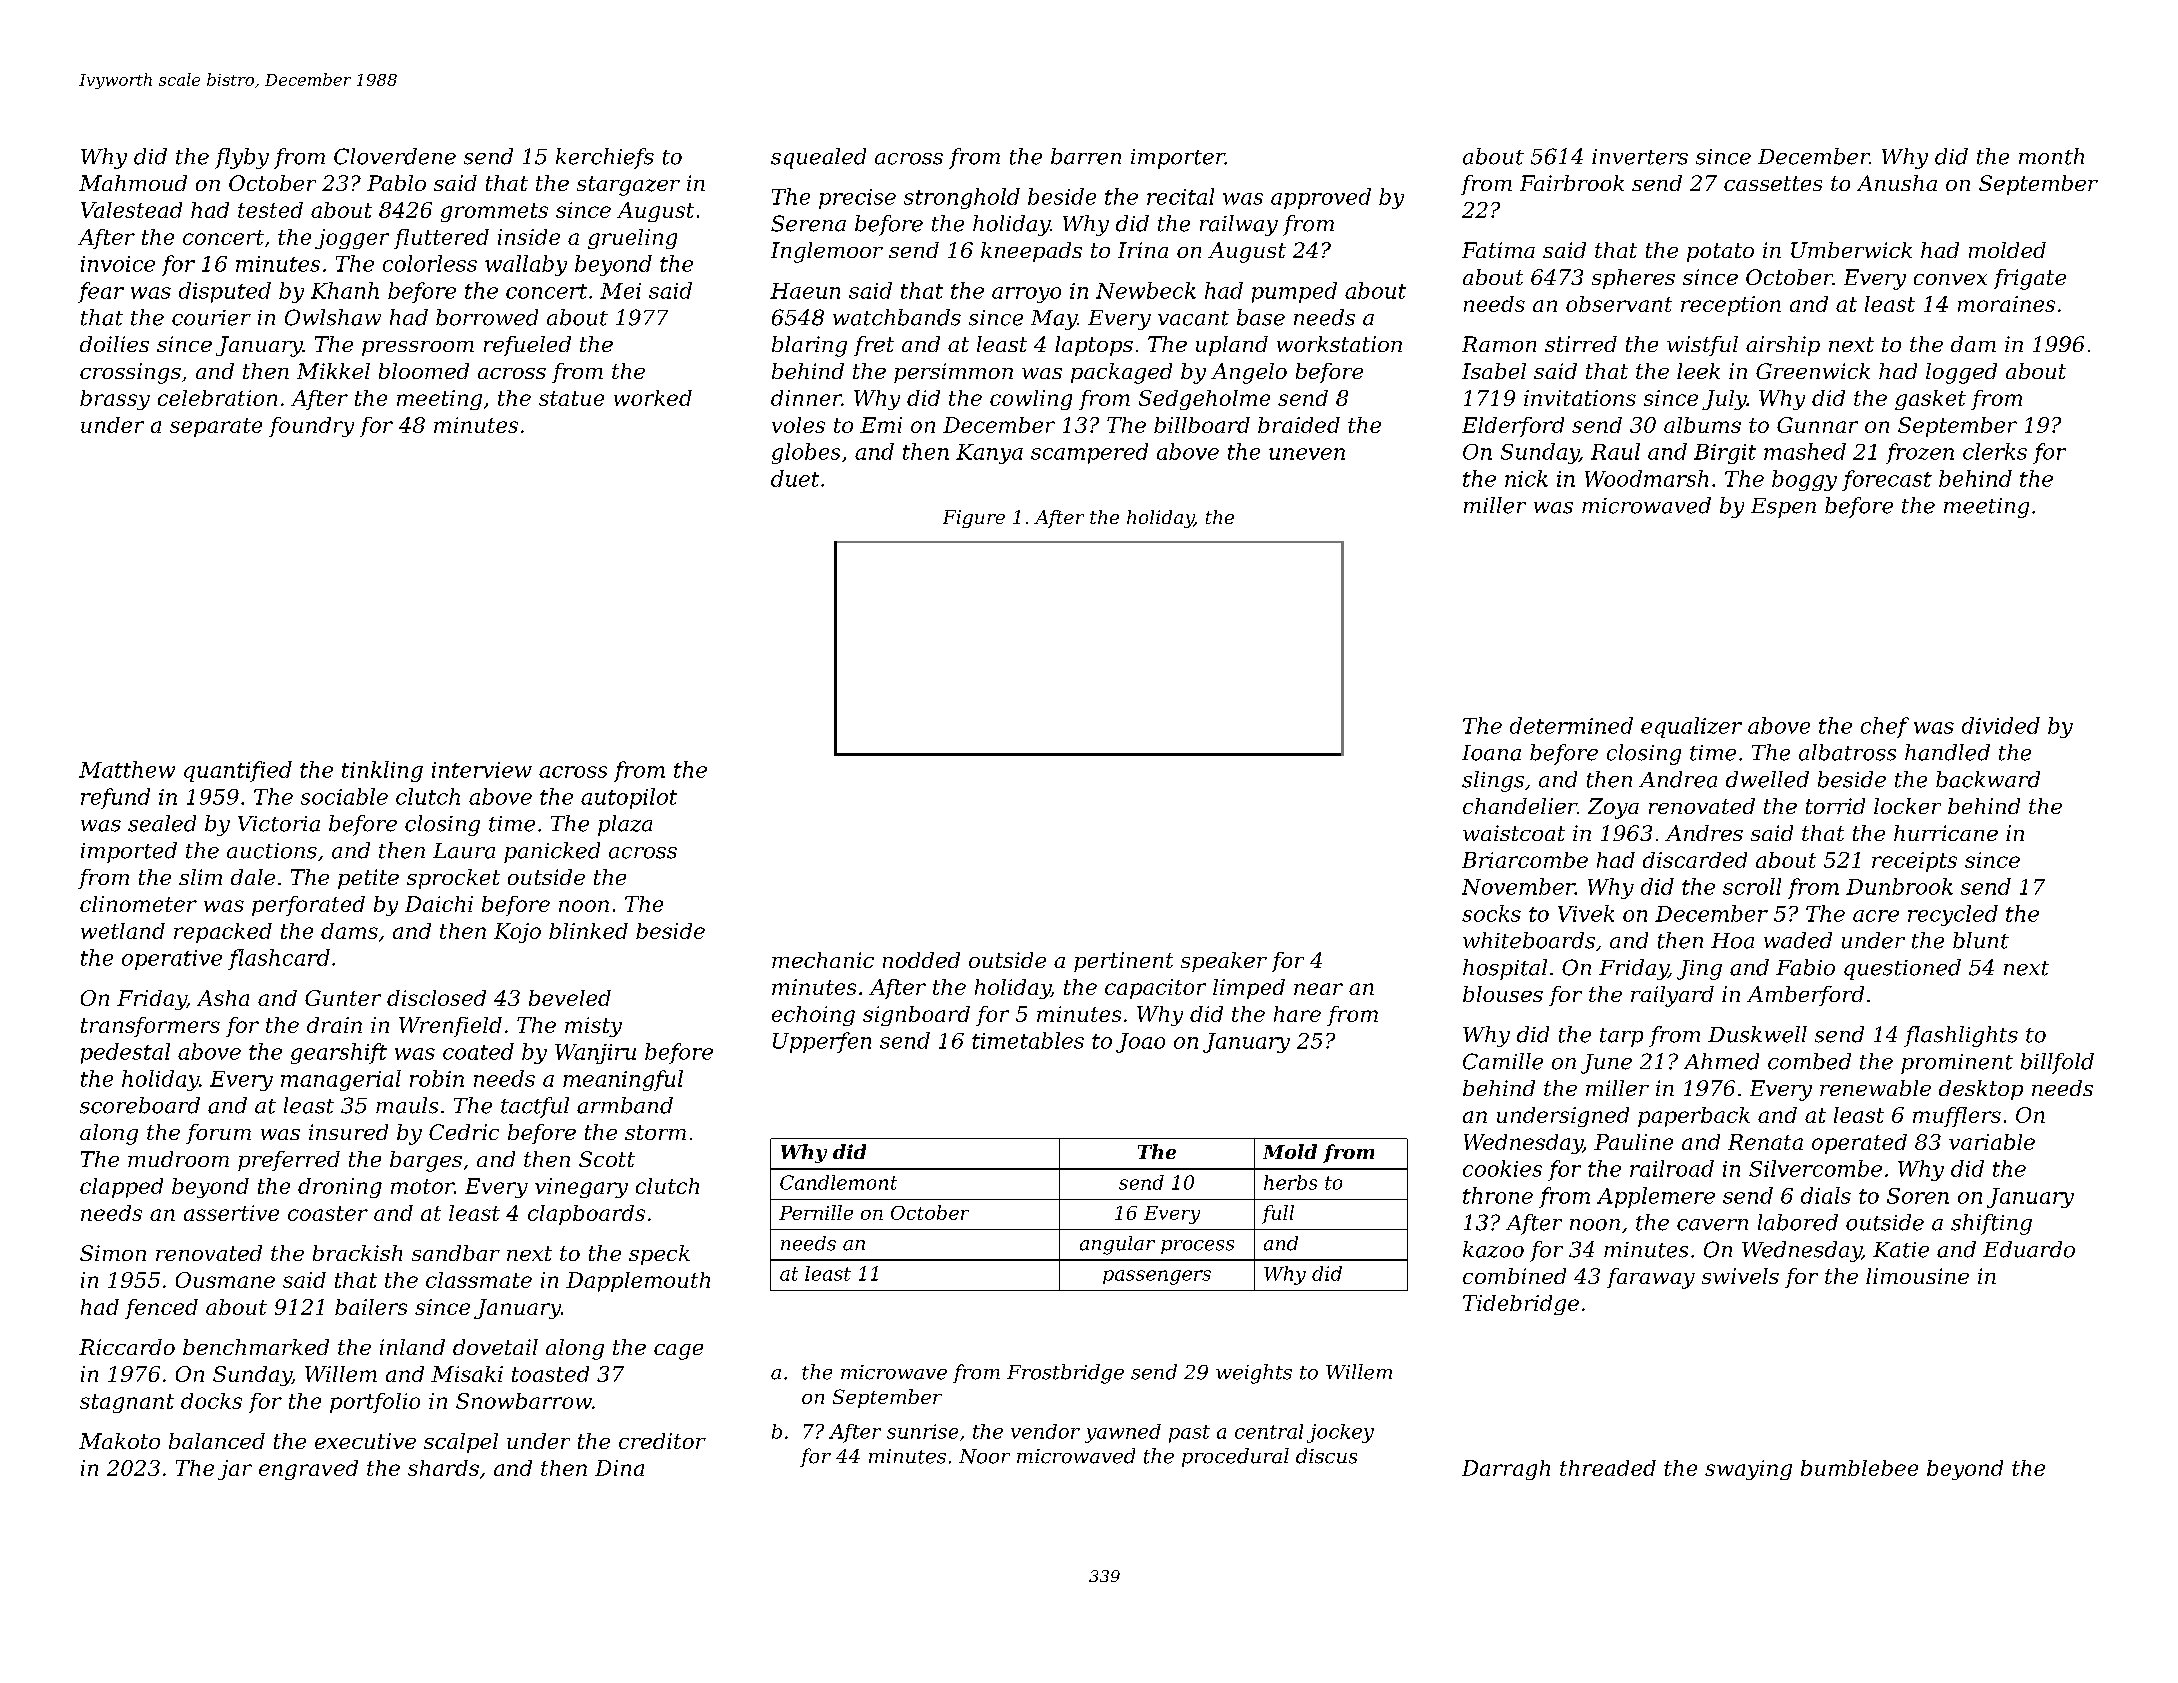 This screenshot has width=2178, height=1683. I want to click on dinner, so click(806, 398).
